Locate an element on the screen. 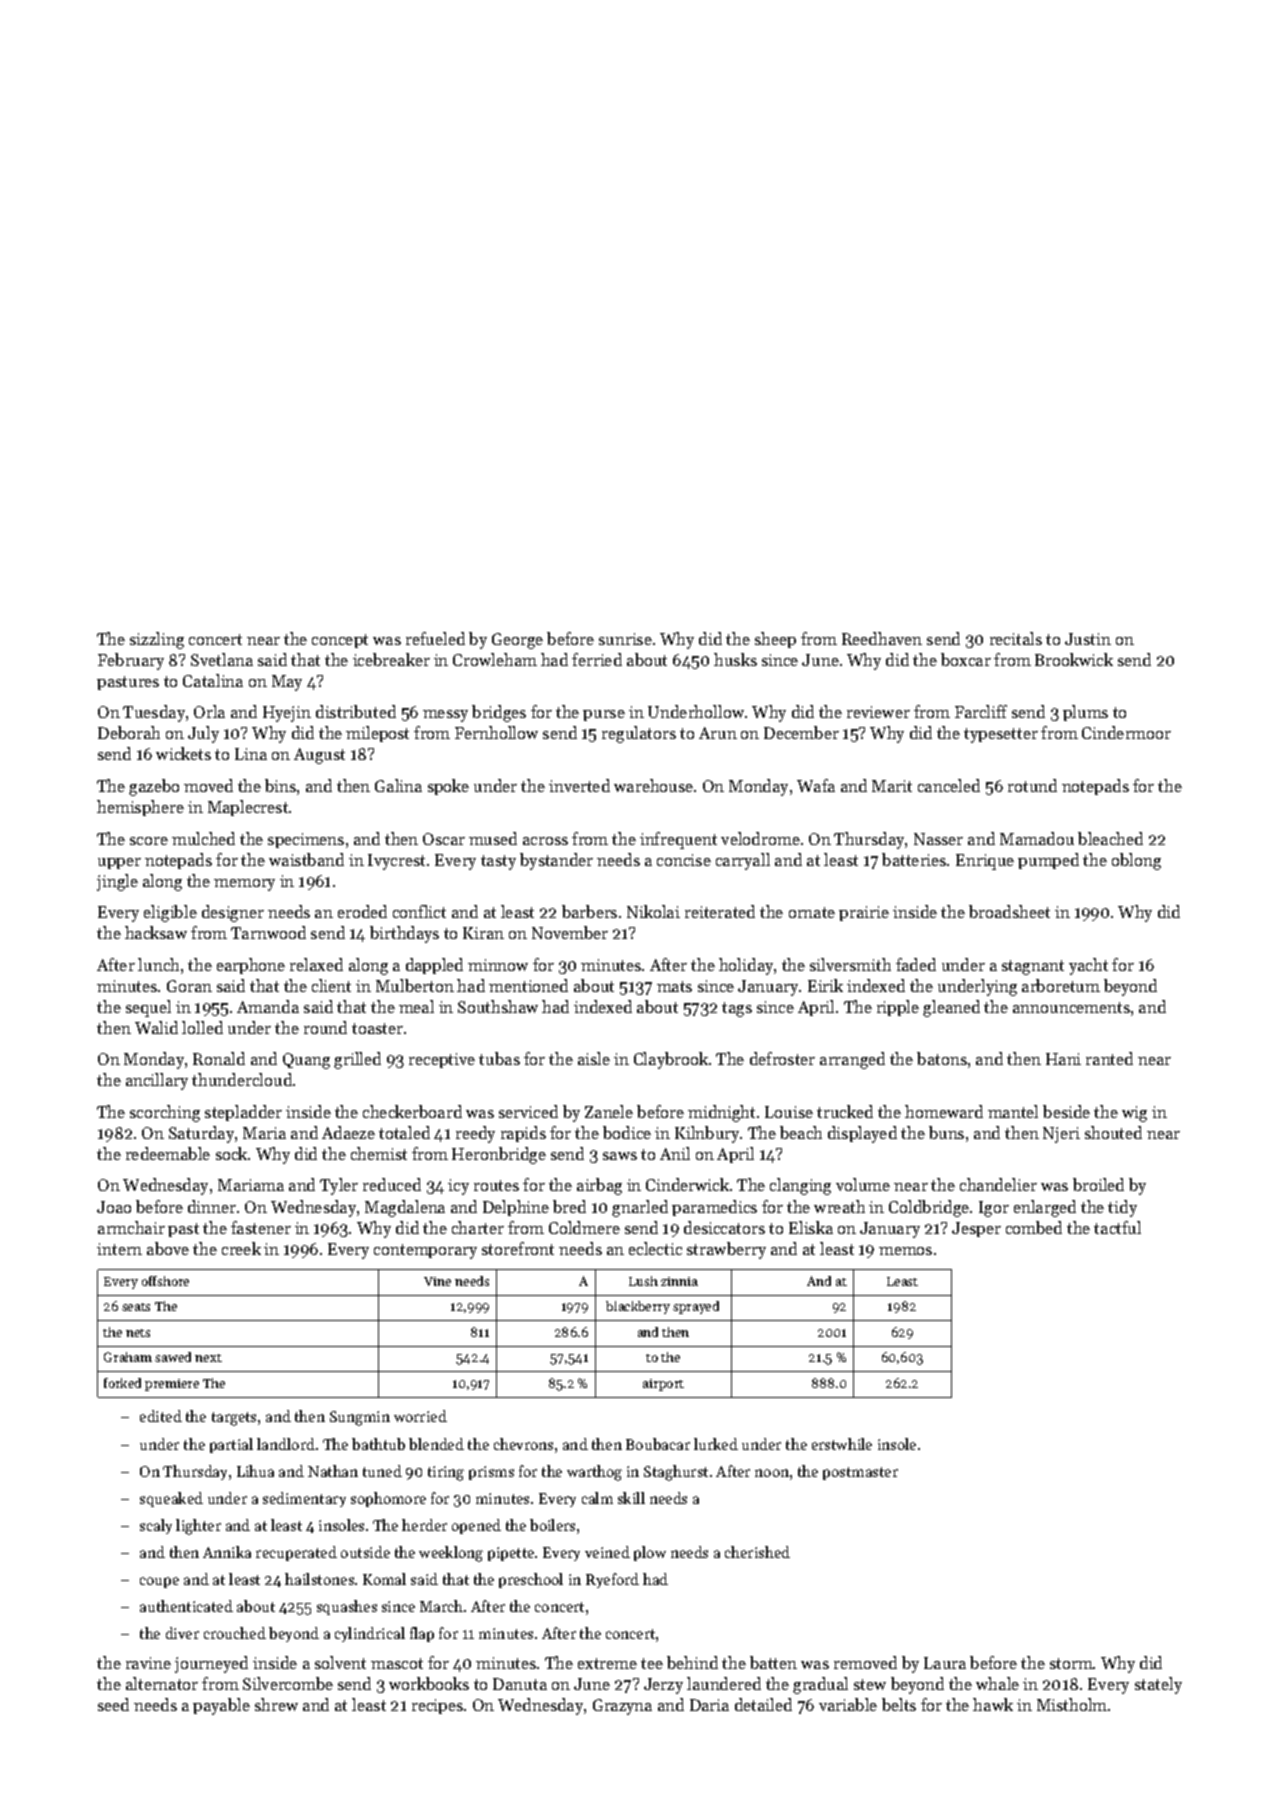 Image resolution: width=1282 pixels, height=1813 pixels. scaly is located at coordinates (156, 1526).
